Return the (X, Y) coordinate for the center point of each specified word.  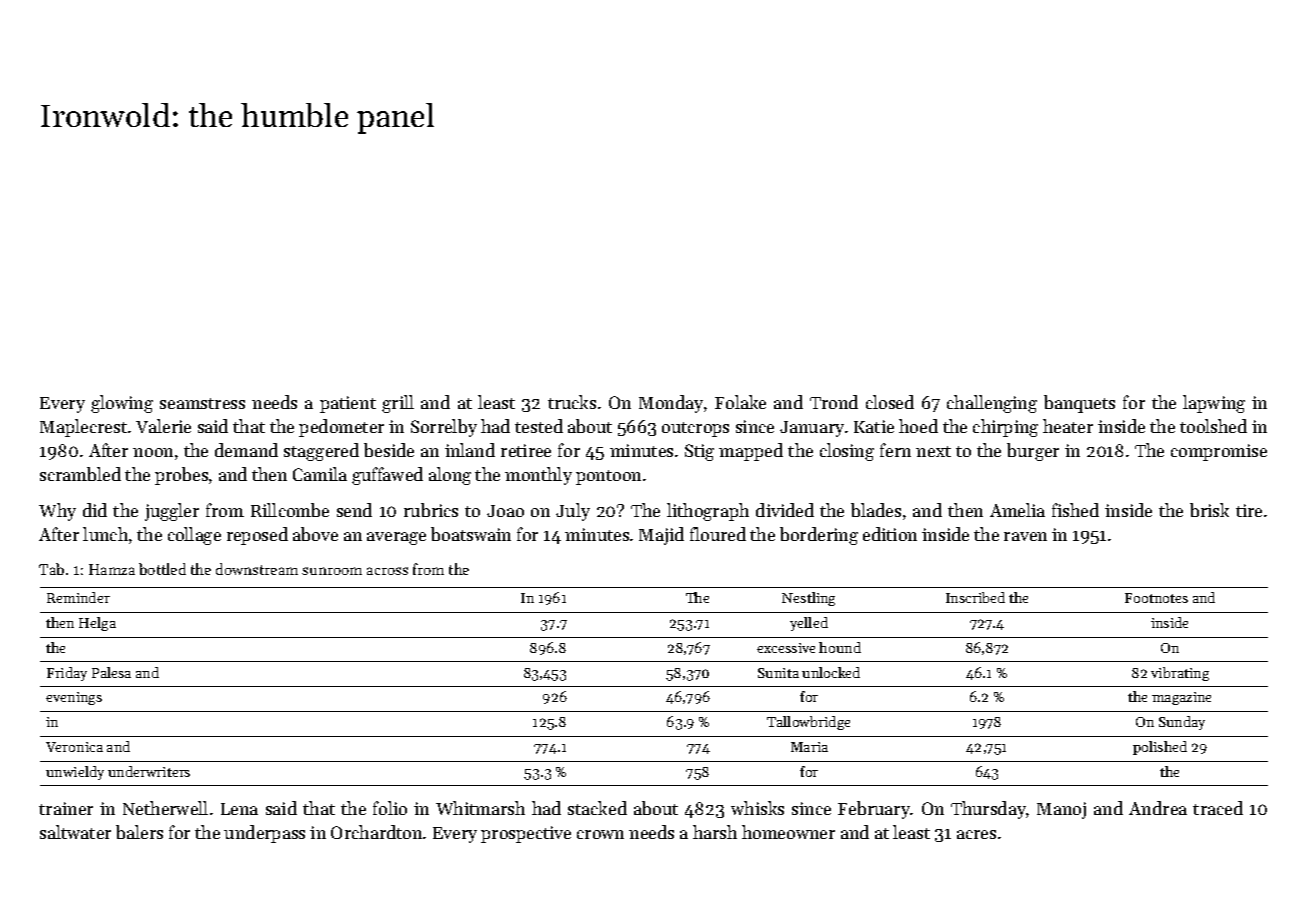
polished (1160, 748)
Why (57, 512)
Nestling (808, 599)
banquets (1079, 404)
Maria (809, 747)
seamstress (202, 403)
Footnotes (1156, 598)
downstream (257, 569)
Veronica (74, 747)
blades (876, 510)
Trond (834, 402)
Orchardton (376, 832)
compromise (1219, 452)
